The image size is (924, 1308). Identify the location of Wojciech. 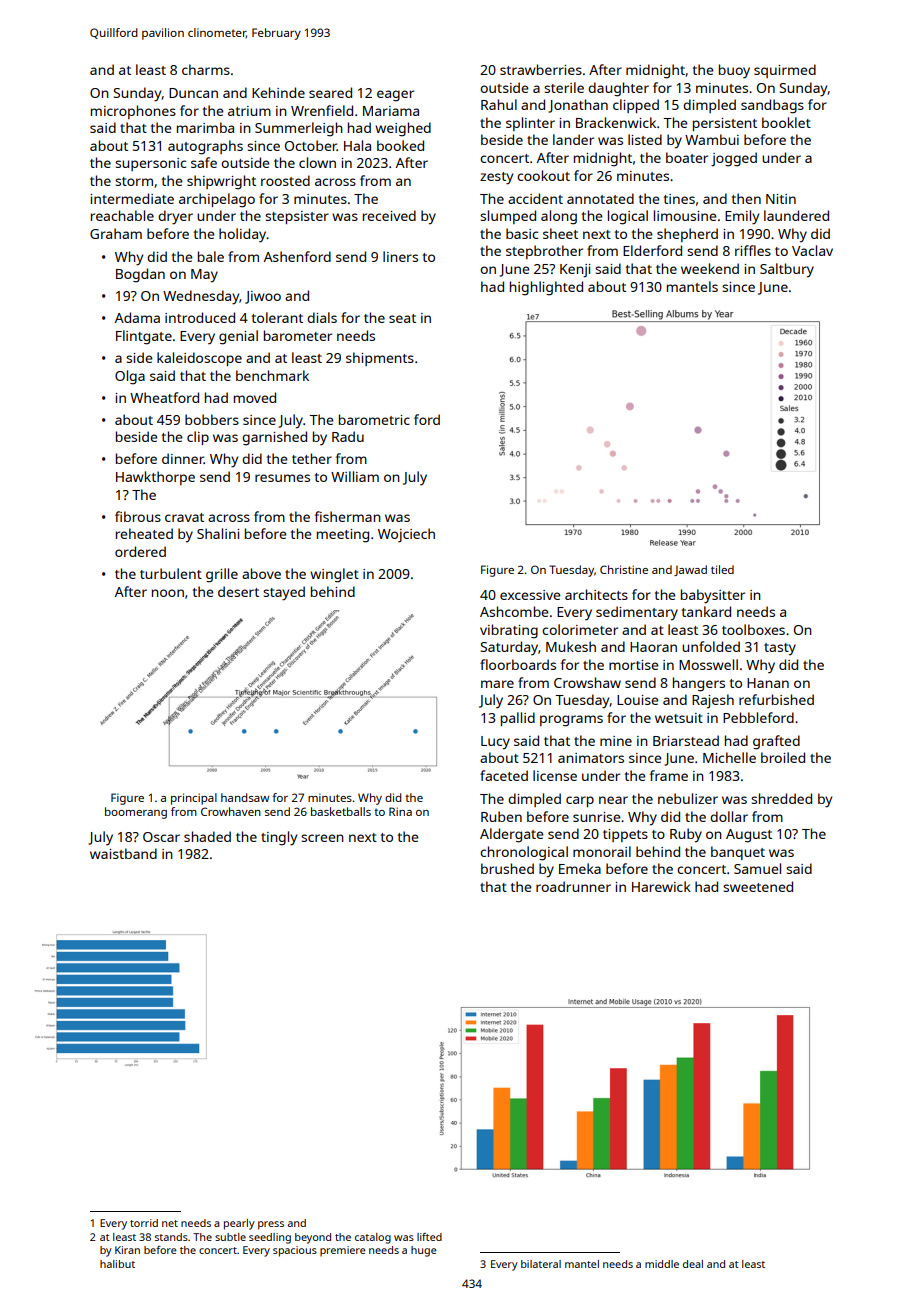
(406, 535).
